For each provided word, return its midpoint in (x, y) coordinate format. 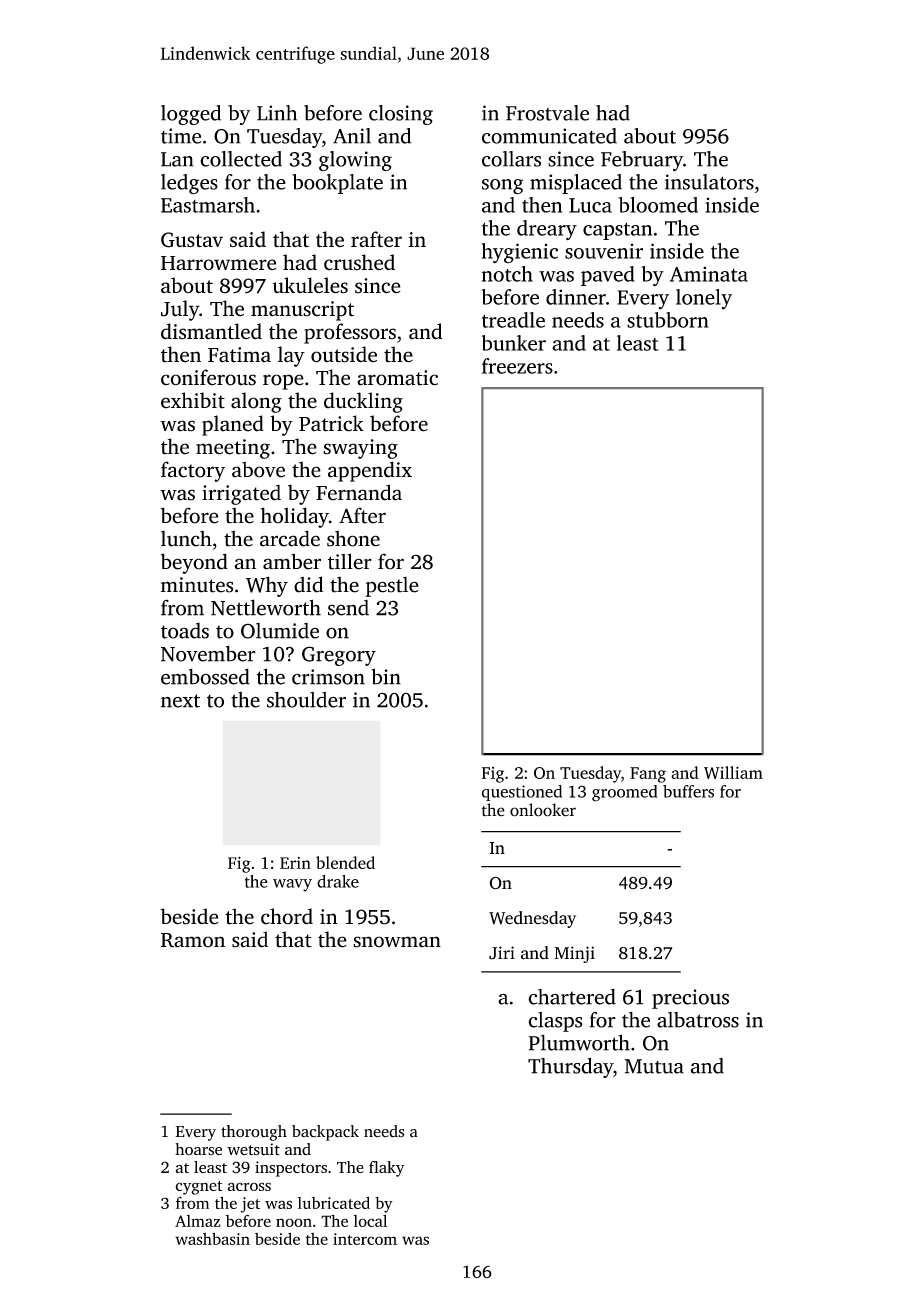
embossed (205, 676)
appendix (370, 471)
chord (287, 916)
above (258, 470)
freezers (517, 366)
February (642, 161)
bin (386, 676)
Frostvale (547, 113)
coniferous (208, 377)
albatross (698, 1020)
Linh (277, 113)
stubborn (668, 320)
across (249, 1186)
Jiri (502, 953)
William (733, 772)
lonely (704, 299)
